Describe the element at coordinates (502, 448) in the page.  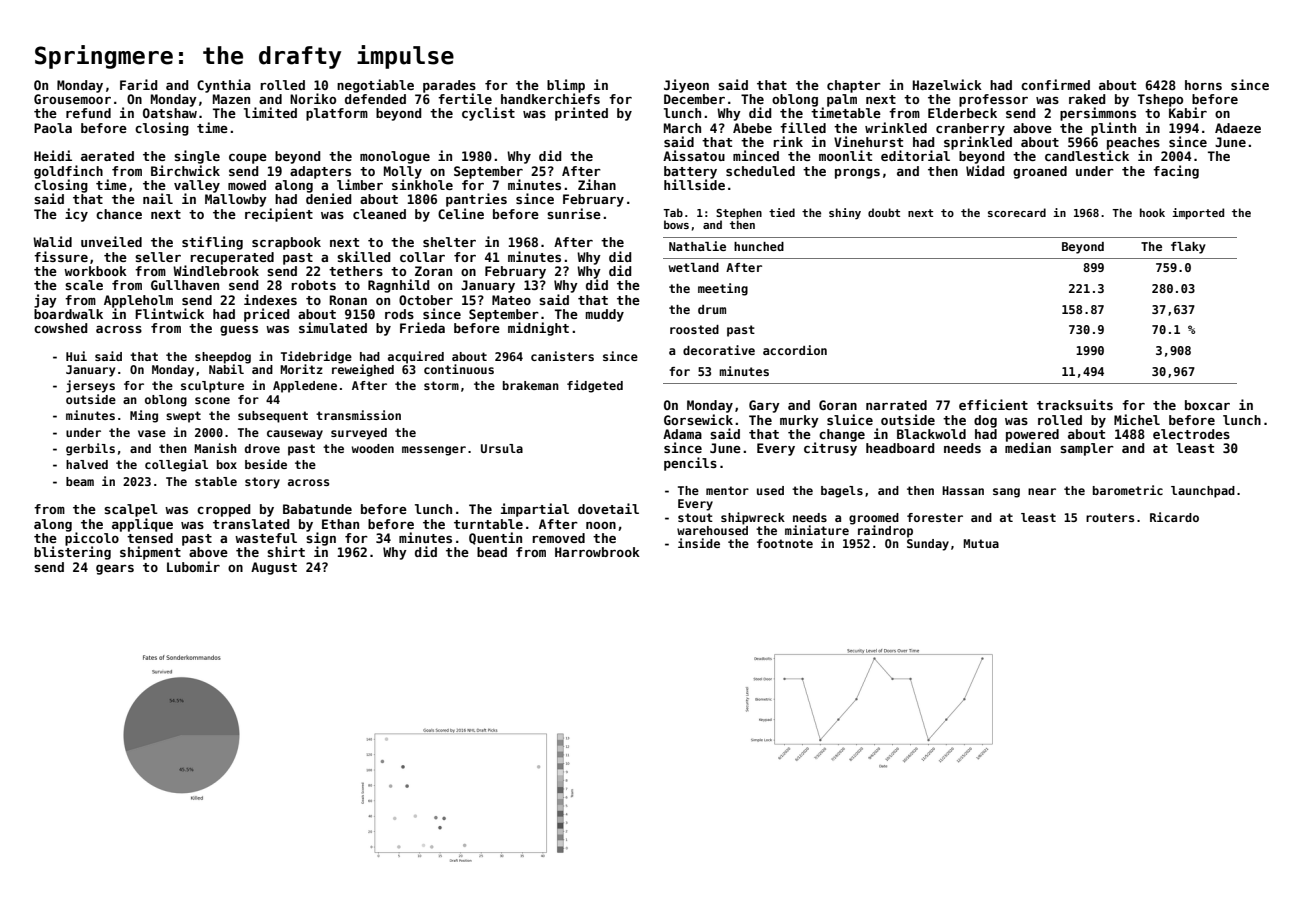
I see `Ursula` at that location.
